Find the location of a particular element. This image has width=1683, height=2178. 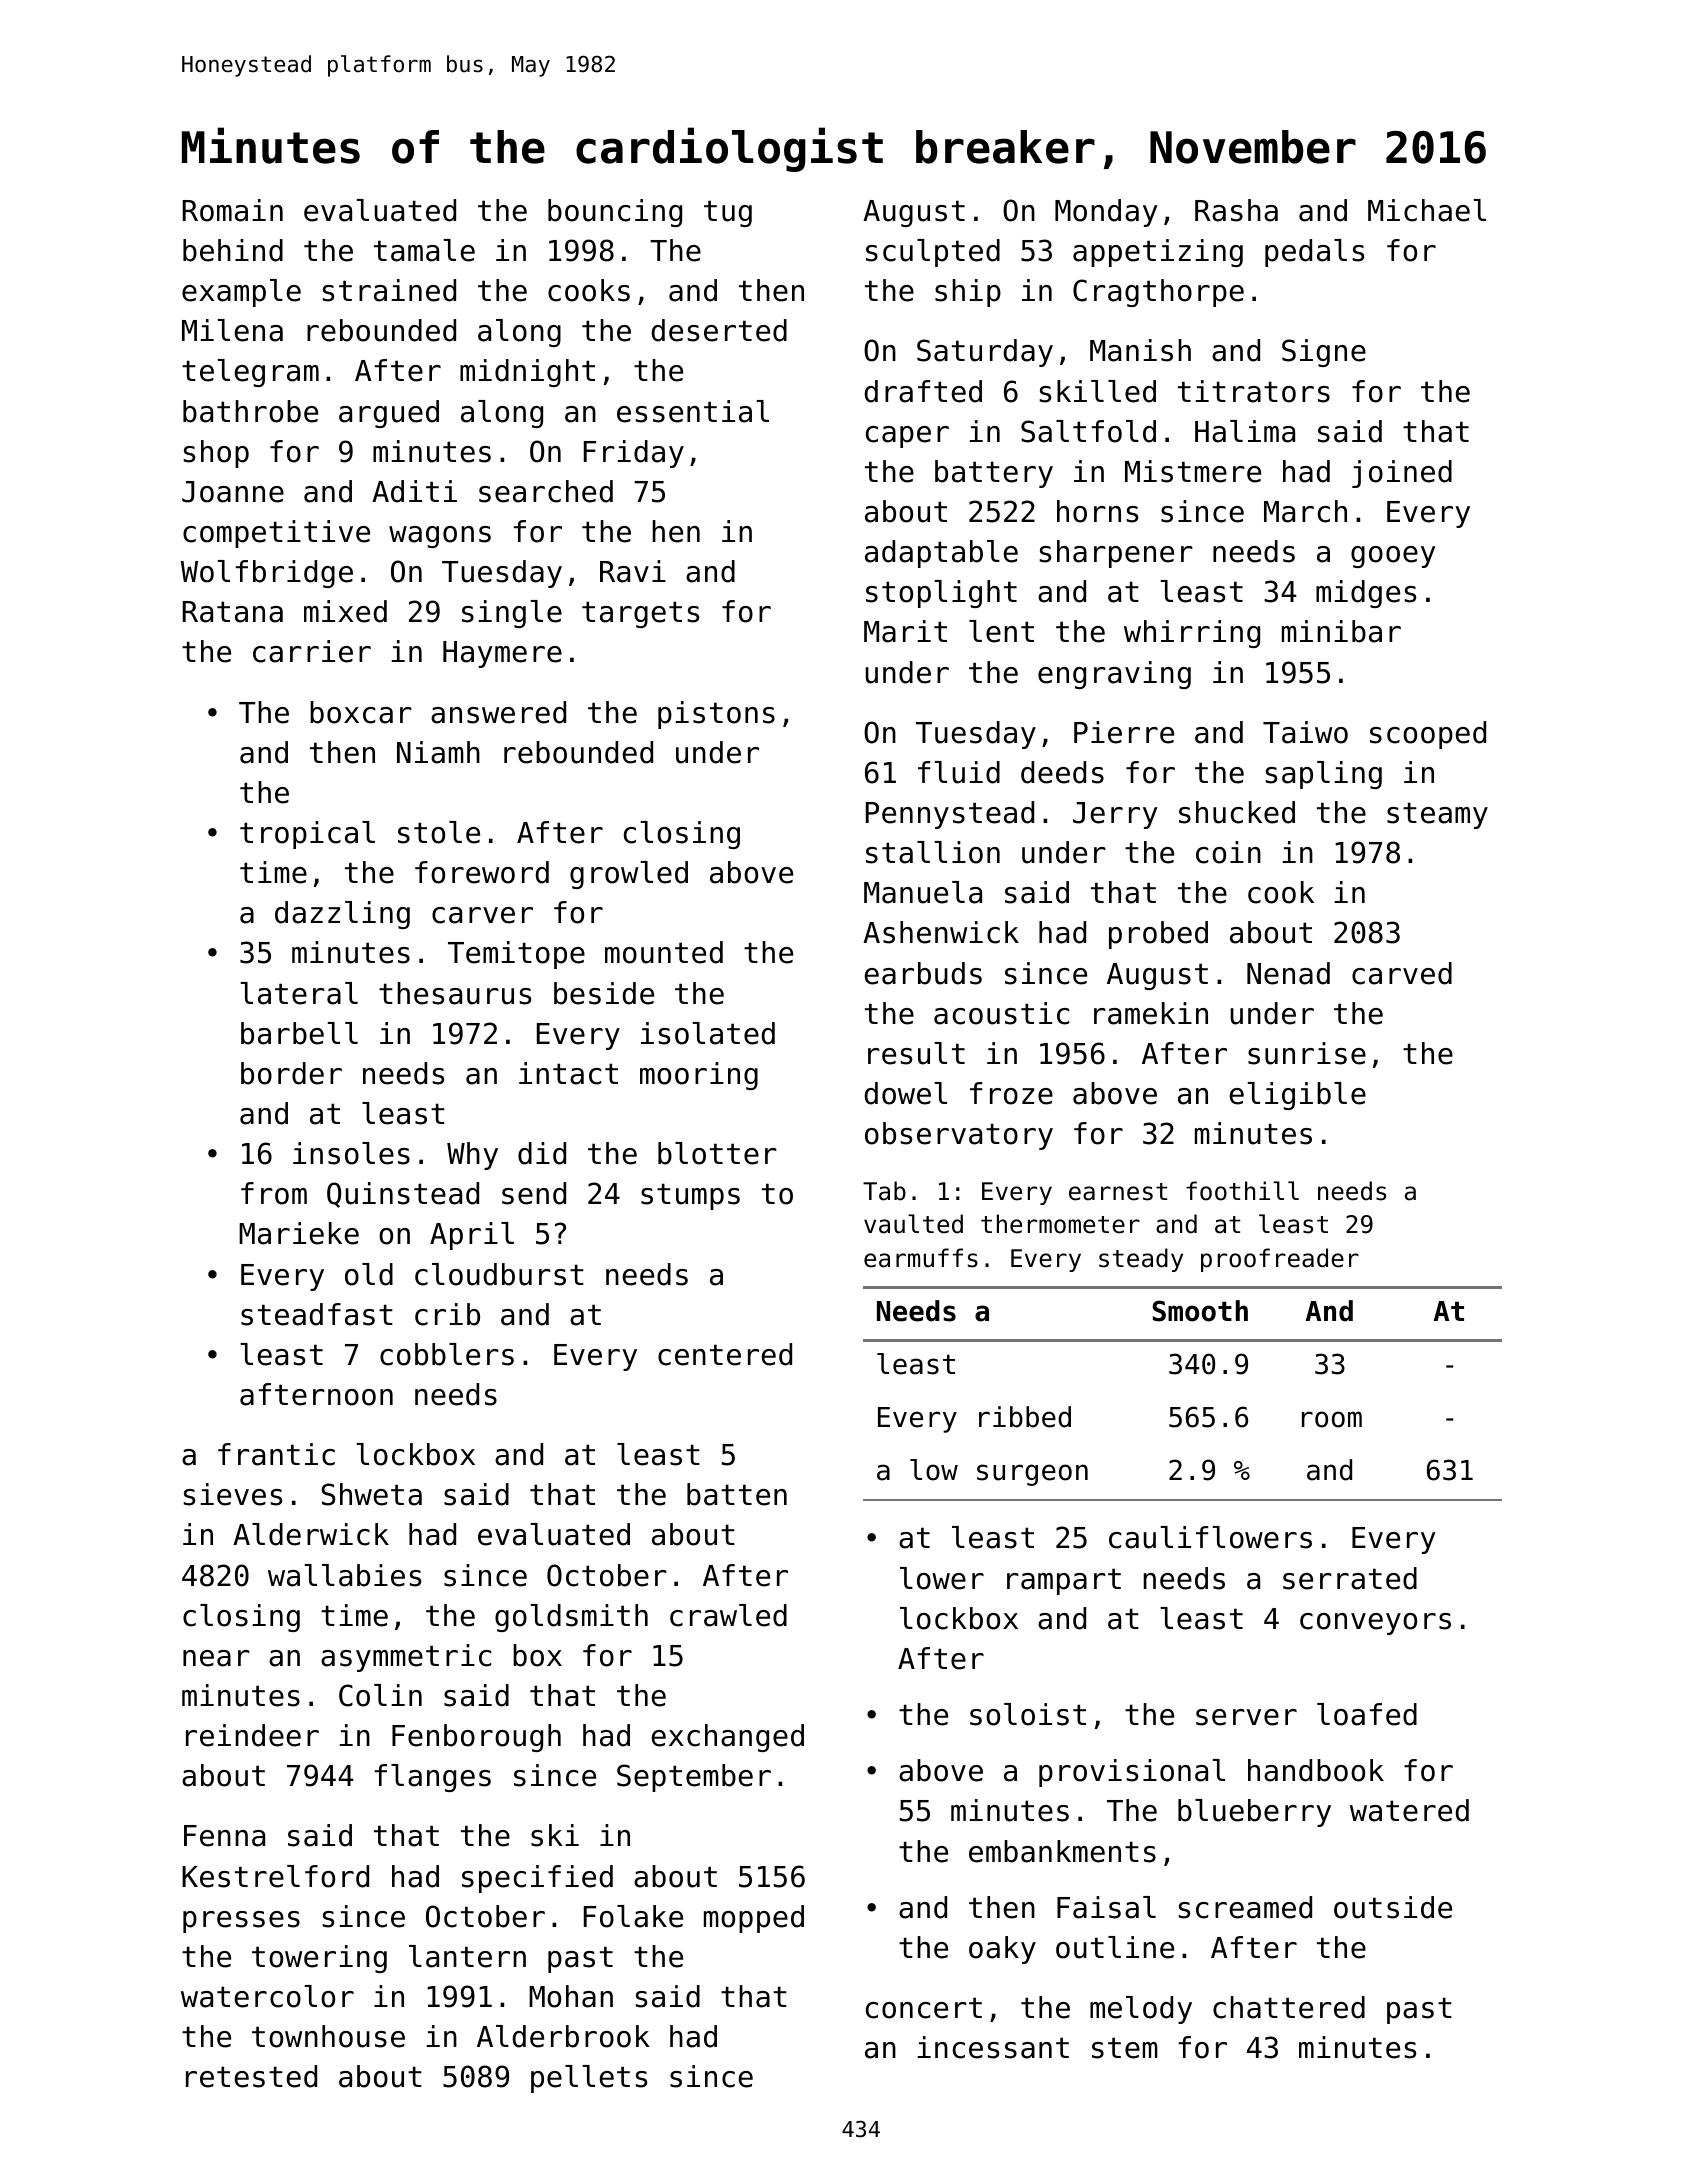

Colin is located at coordinates (380, 1695).
